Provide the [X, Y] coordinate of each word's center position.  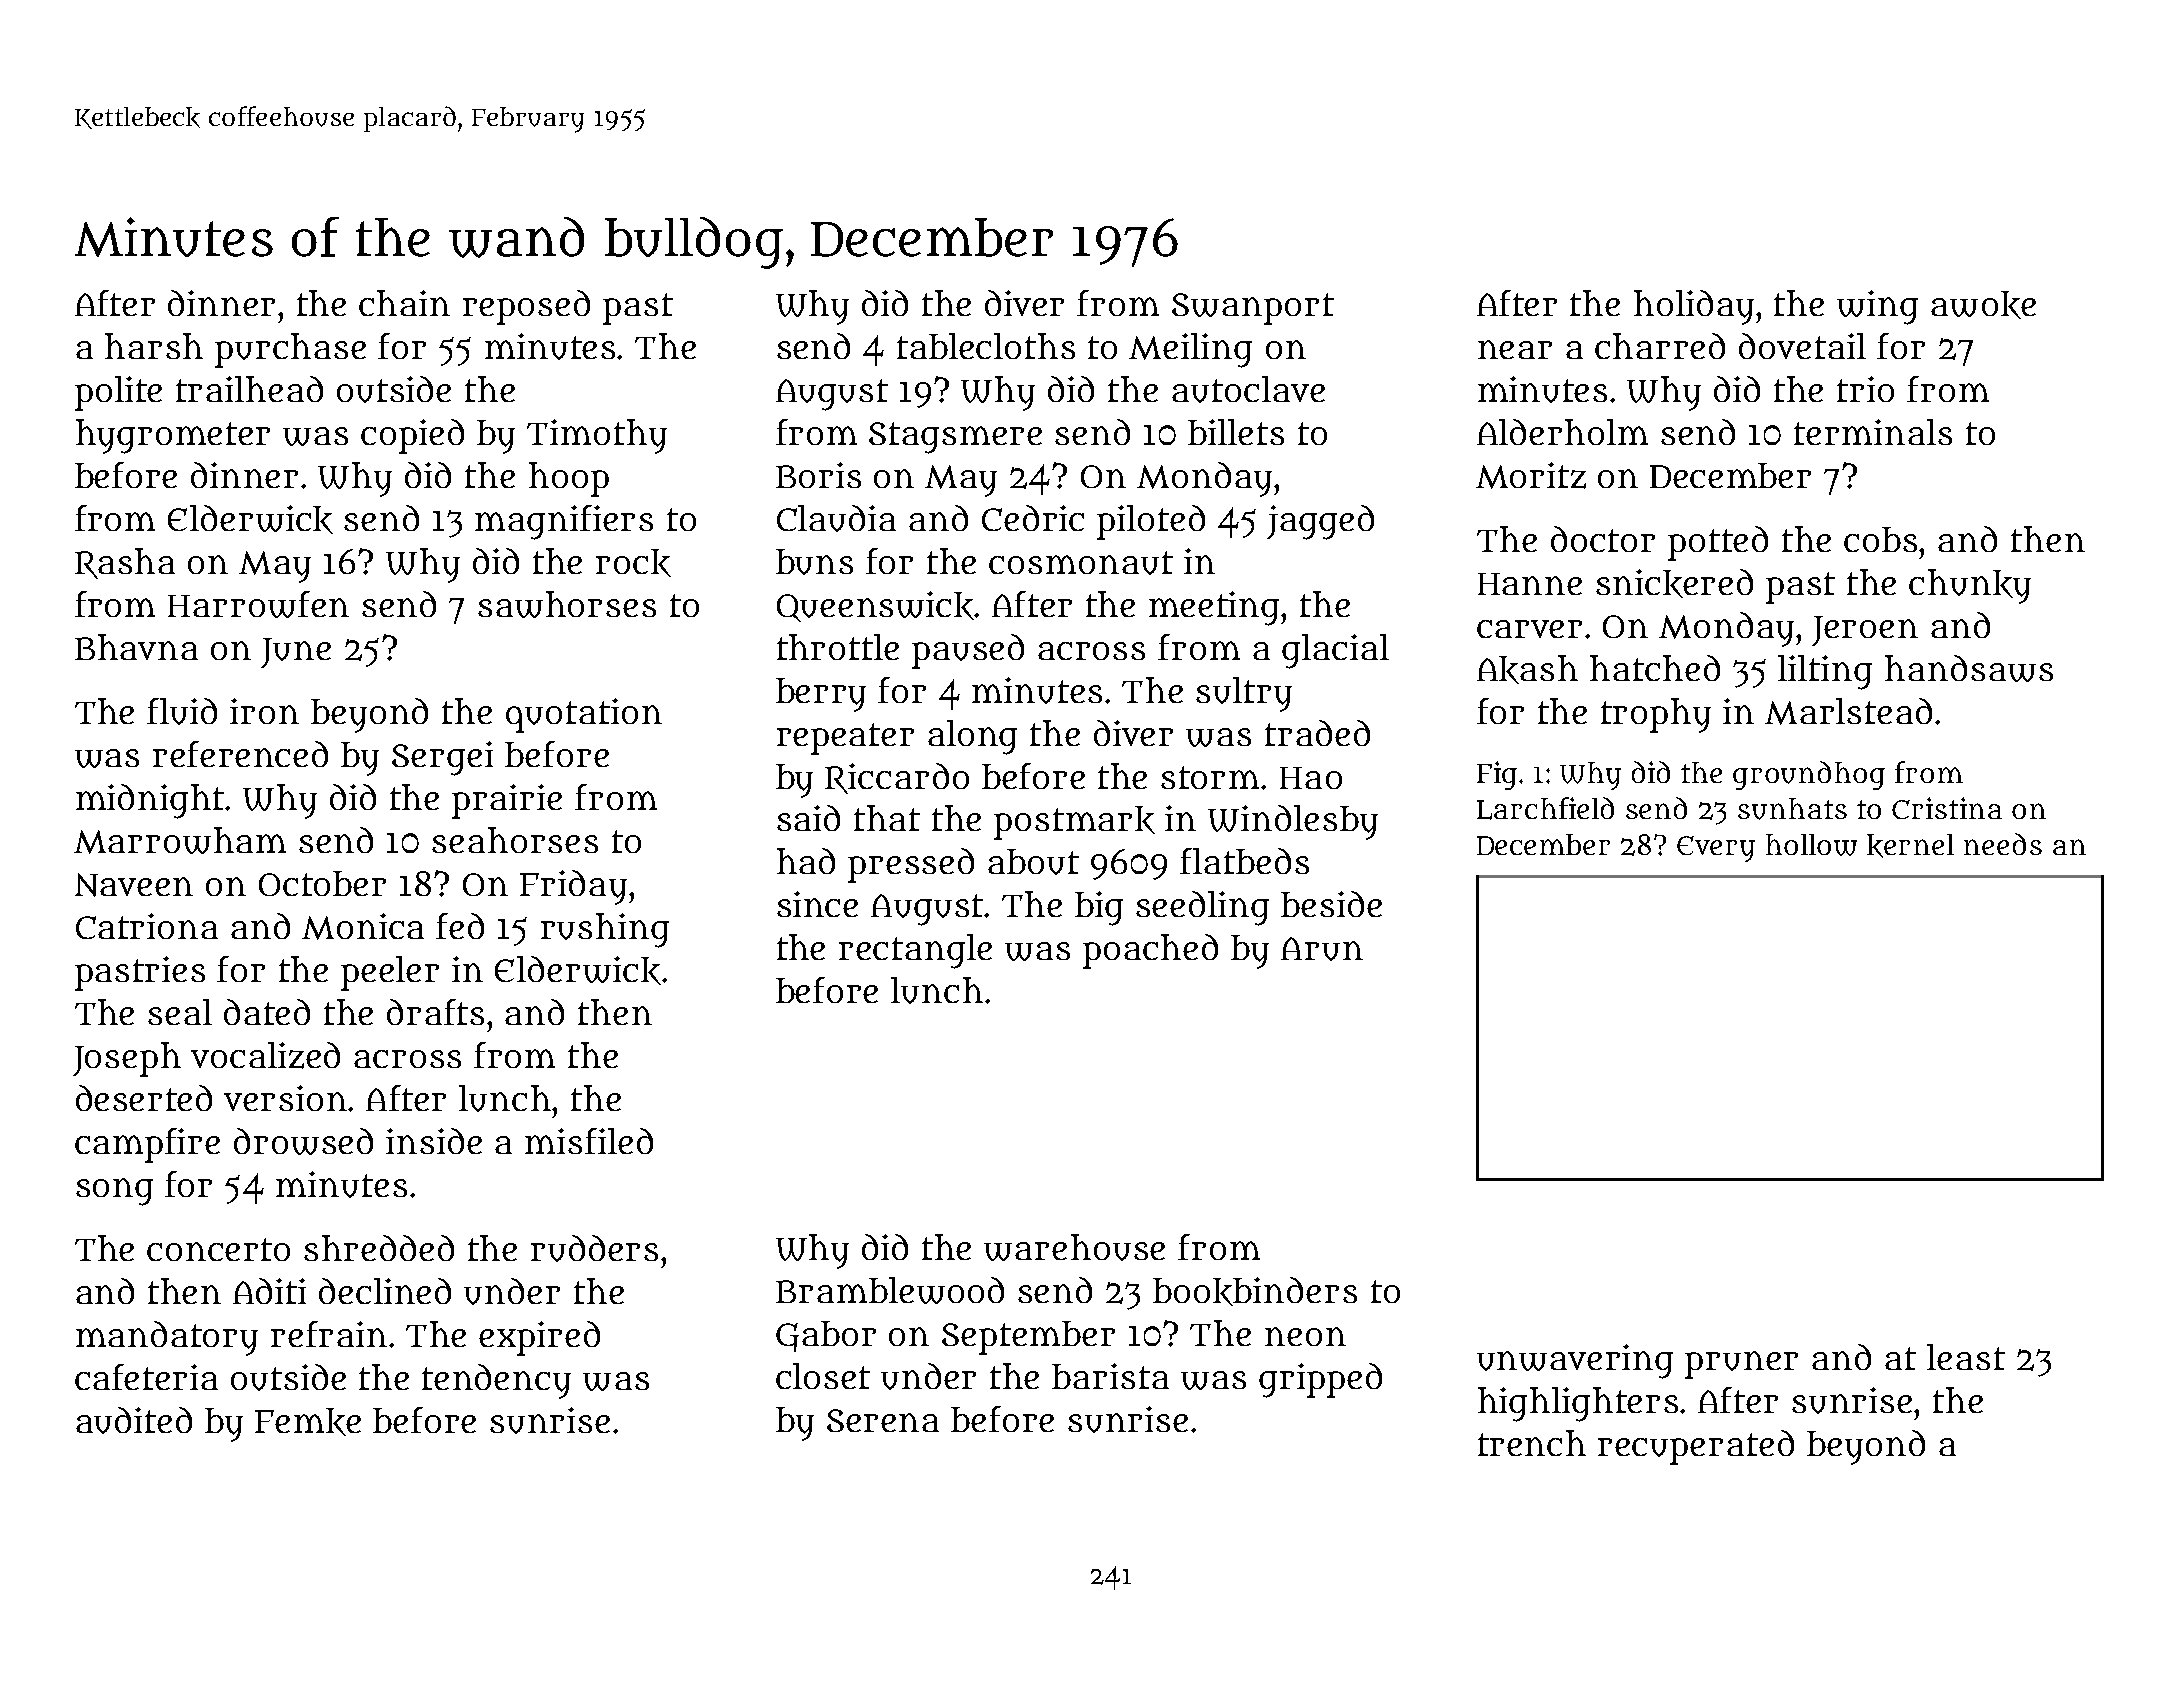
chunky [1970, 586]
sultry [1244, 694]
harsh [154, 346]
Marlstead [1848, 711]
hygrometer [173, 436]
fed [460, 926]
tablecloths [986, 346]
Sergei [442, 758]
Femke [308, 1422]
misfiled [589, 1141]
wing [1877, 307]
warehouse [1074, 1247]
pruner [1741, 1365]
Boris [818, 475]
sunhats [1792, 809]
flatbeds [1244, 861]
